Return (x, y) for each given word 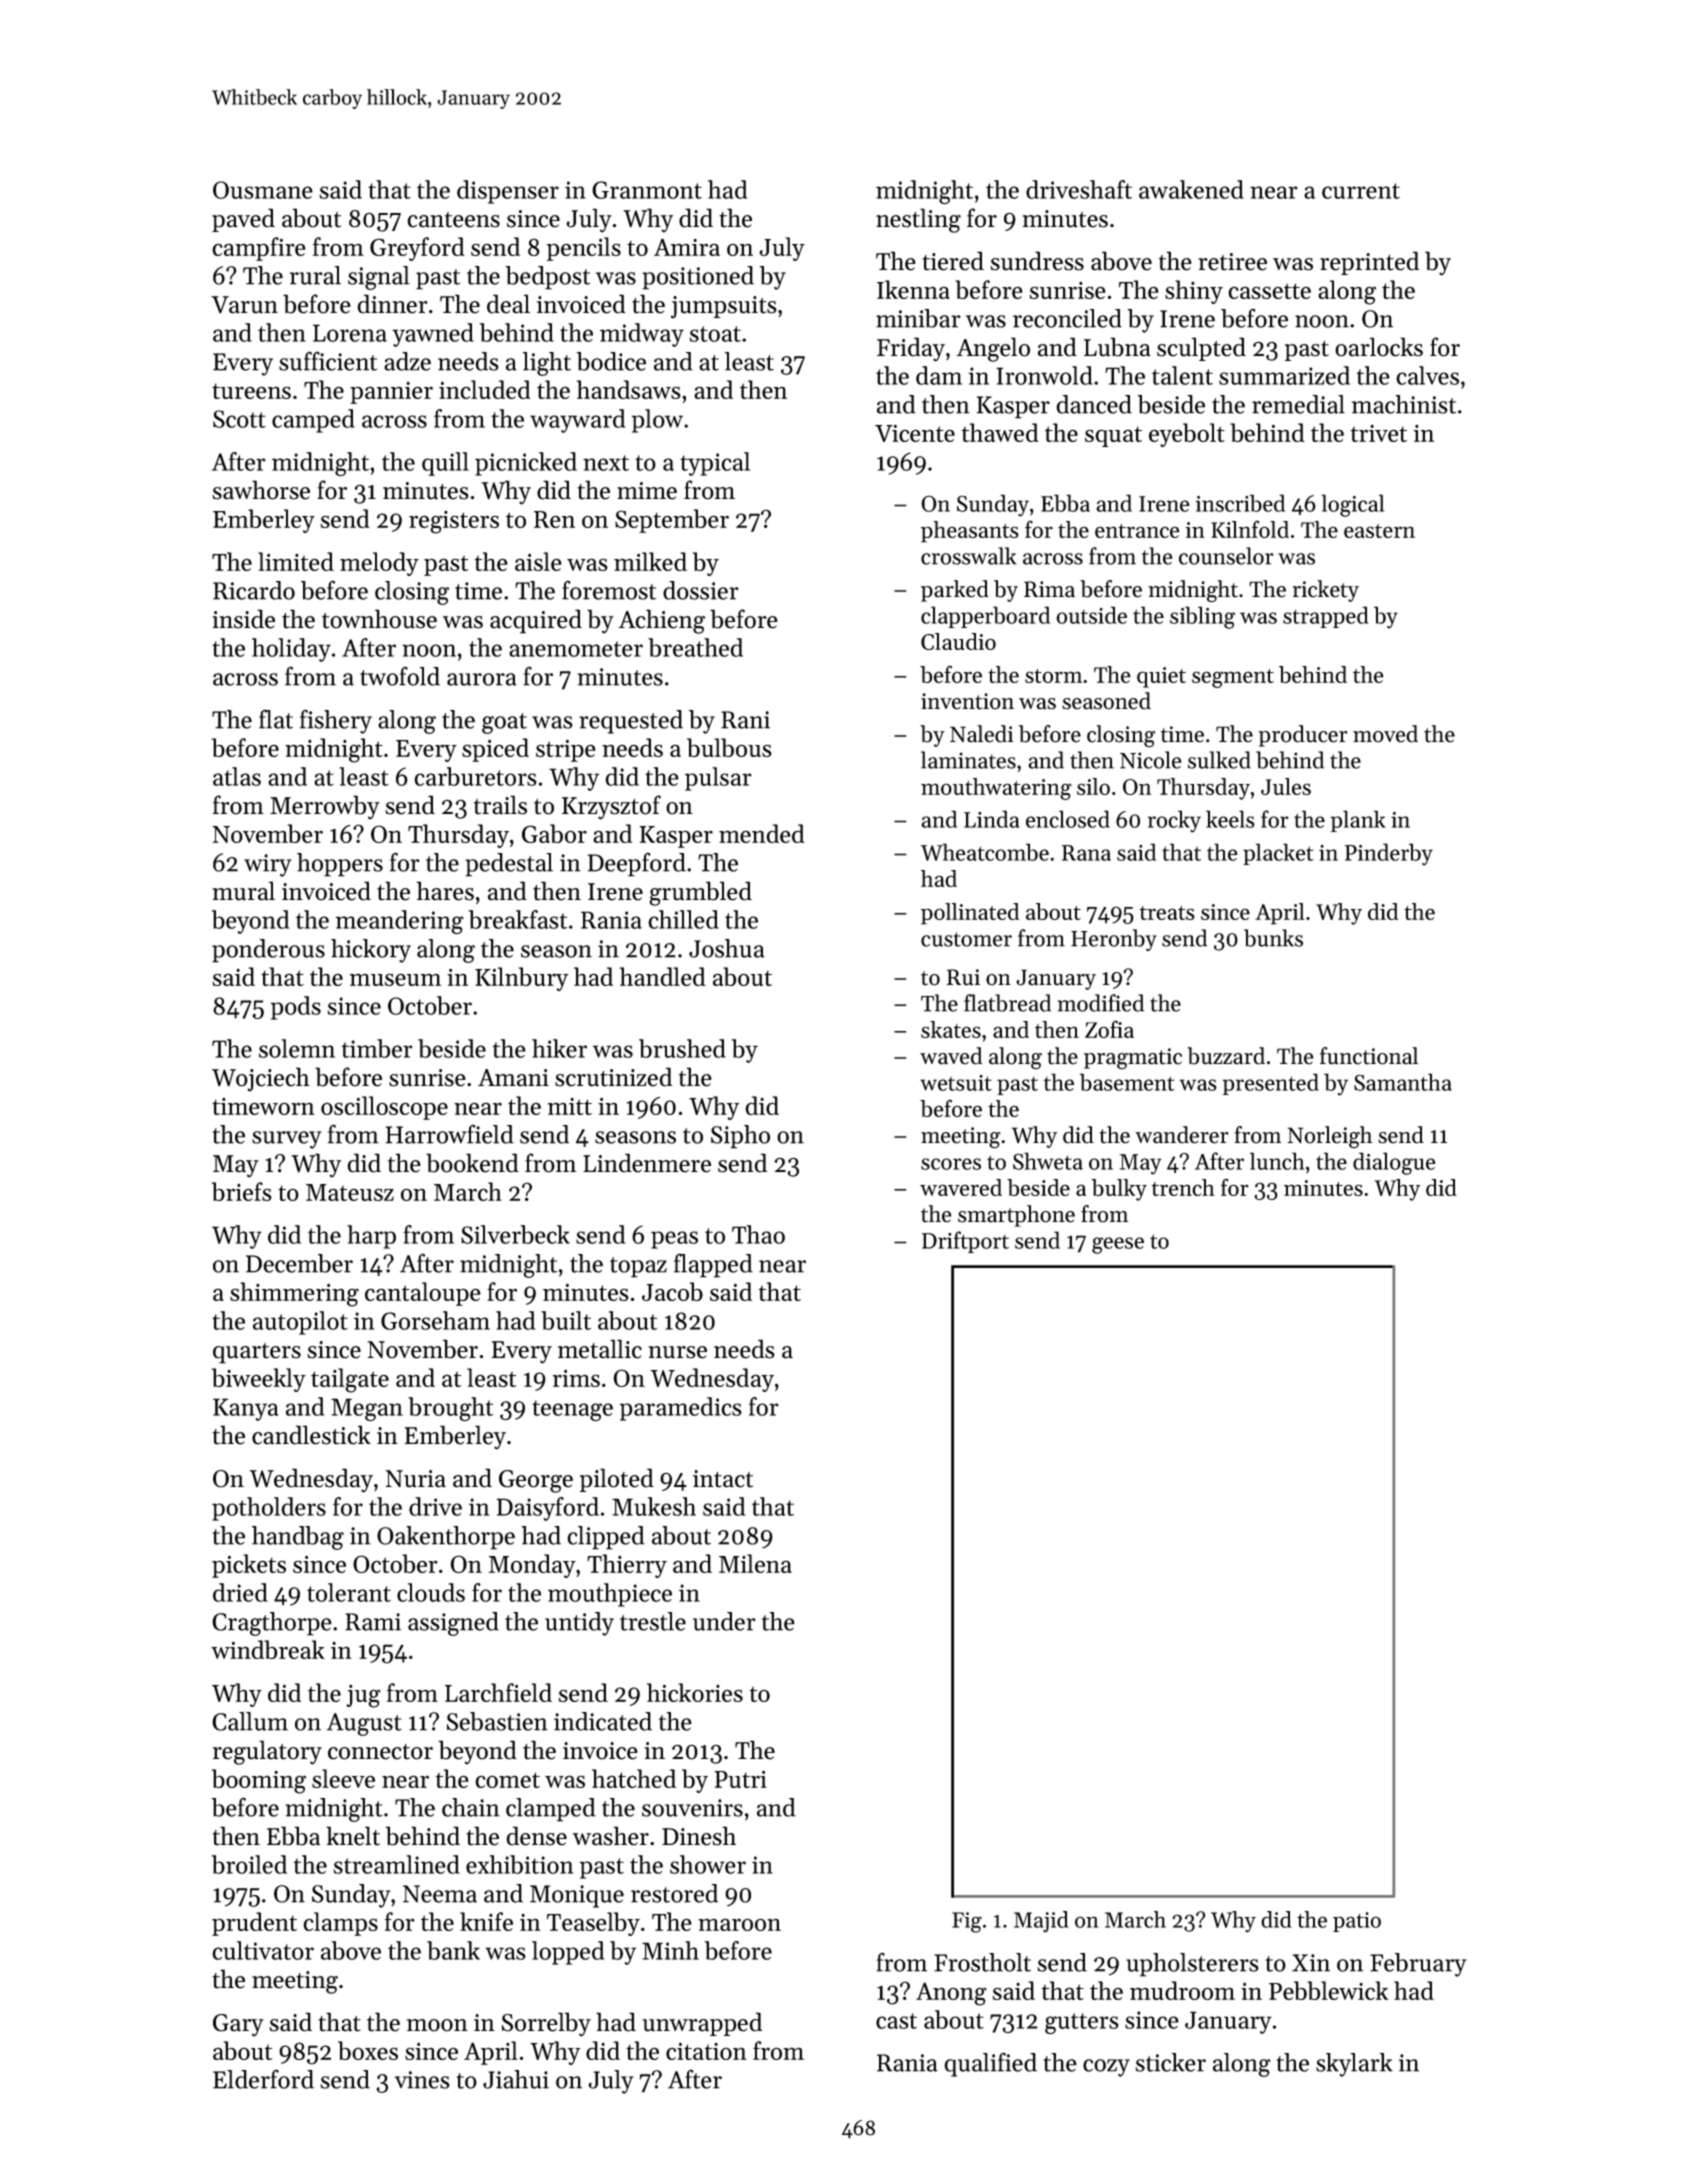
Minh (670, 1950)
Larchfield (498, 1692)
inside (243, 619)
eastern (1379, 531)
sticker (1170, 2062)
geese (1118, 1245)
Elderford (263, 2079)
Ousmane (263, 190)
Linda (992, 819)
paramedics (681, 1409)
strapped (1326, 617)
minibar (918, 318)
